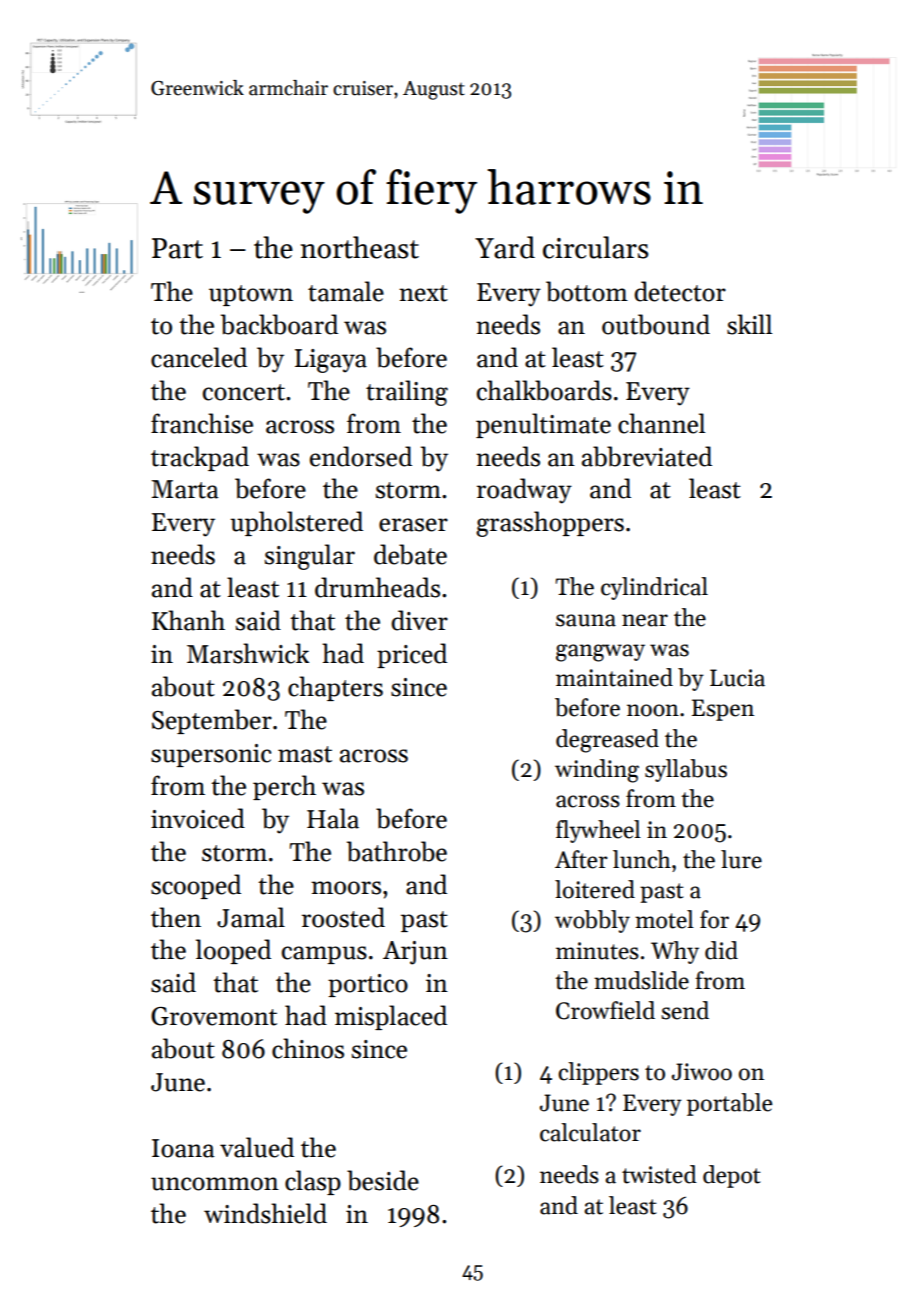 This page has height=1311, width=924. What do you see at coordinates (415, 953) in the page?
I see `Arjun` at bounding box center [415, 953].
